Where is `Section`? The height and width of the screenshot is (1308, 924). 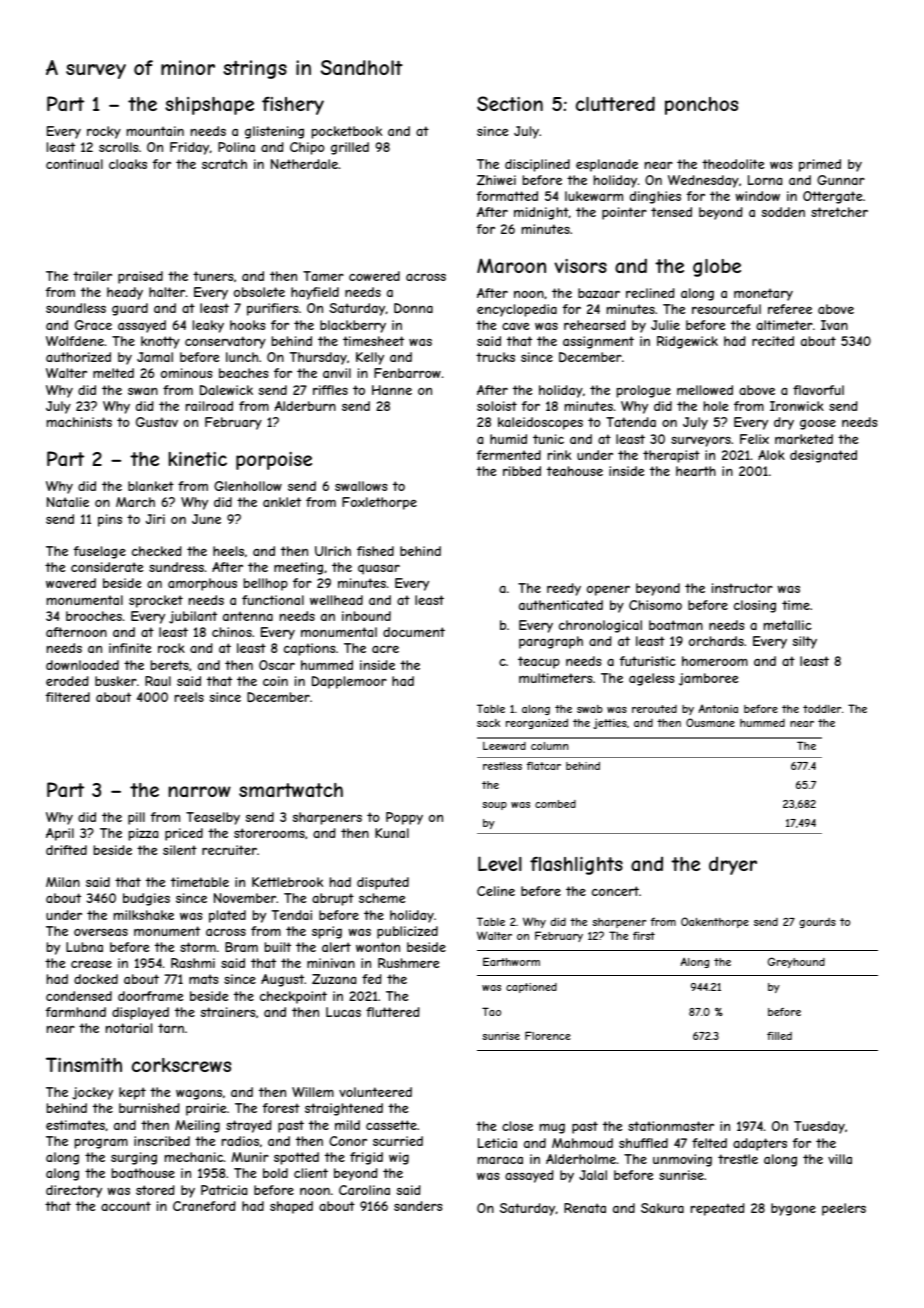 Section is located at coordinates (510, 103).
